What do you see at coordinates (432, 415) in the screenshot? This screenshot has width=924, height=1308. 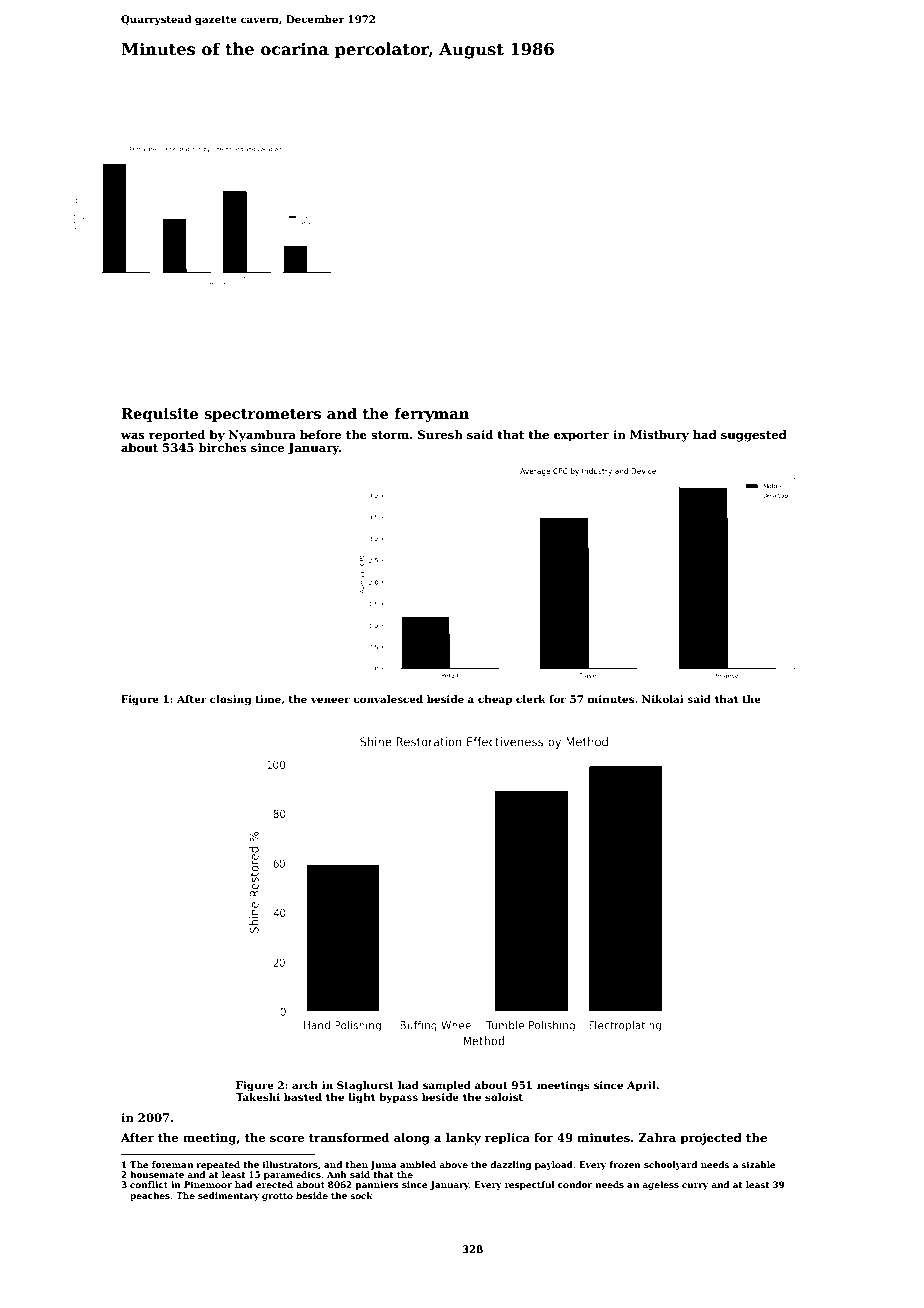 I see `ferryman` at bounding box center [432, 415].
